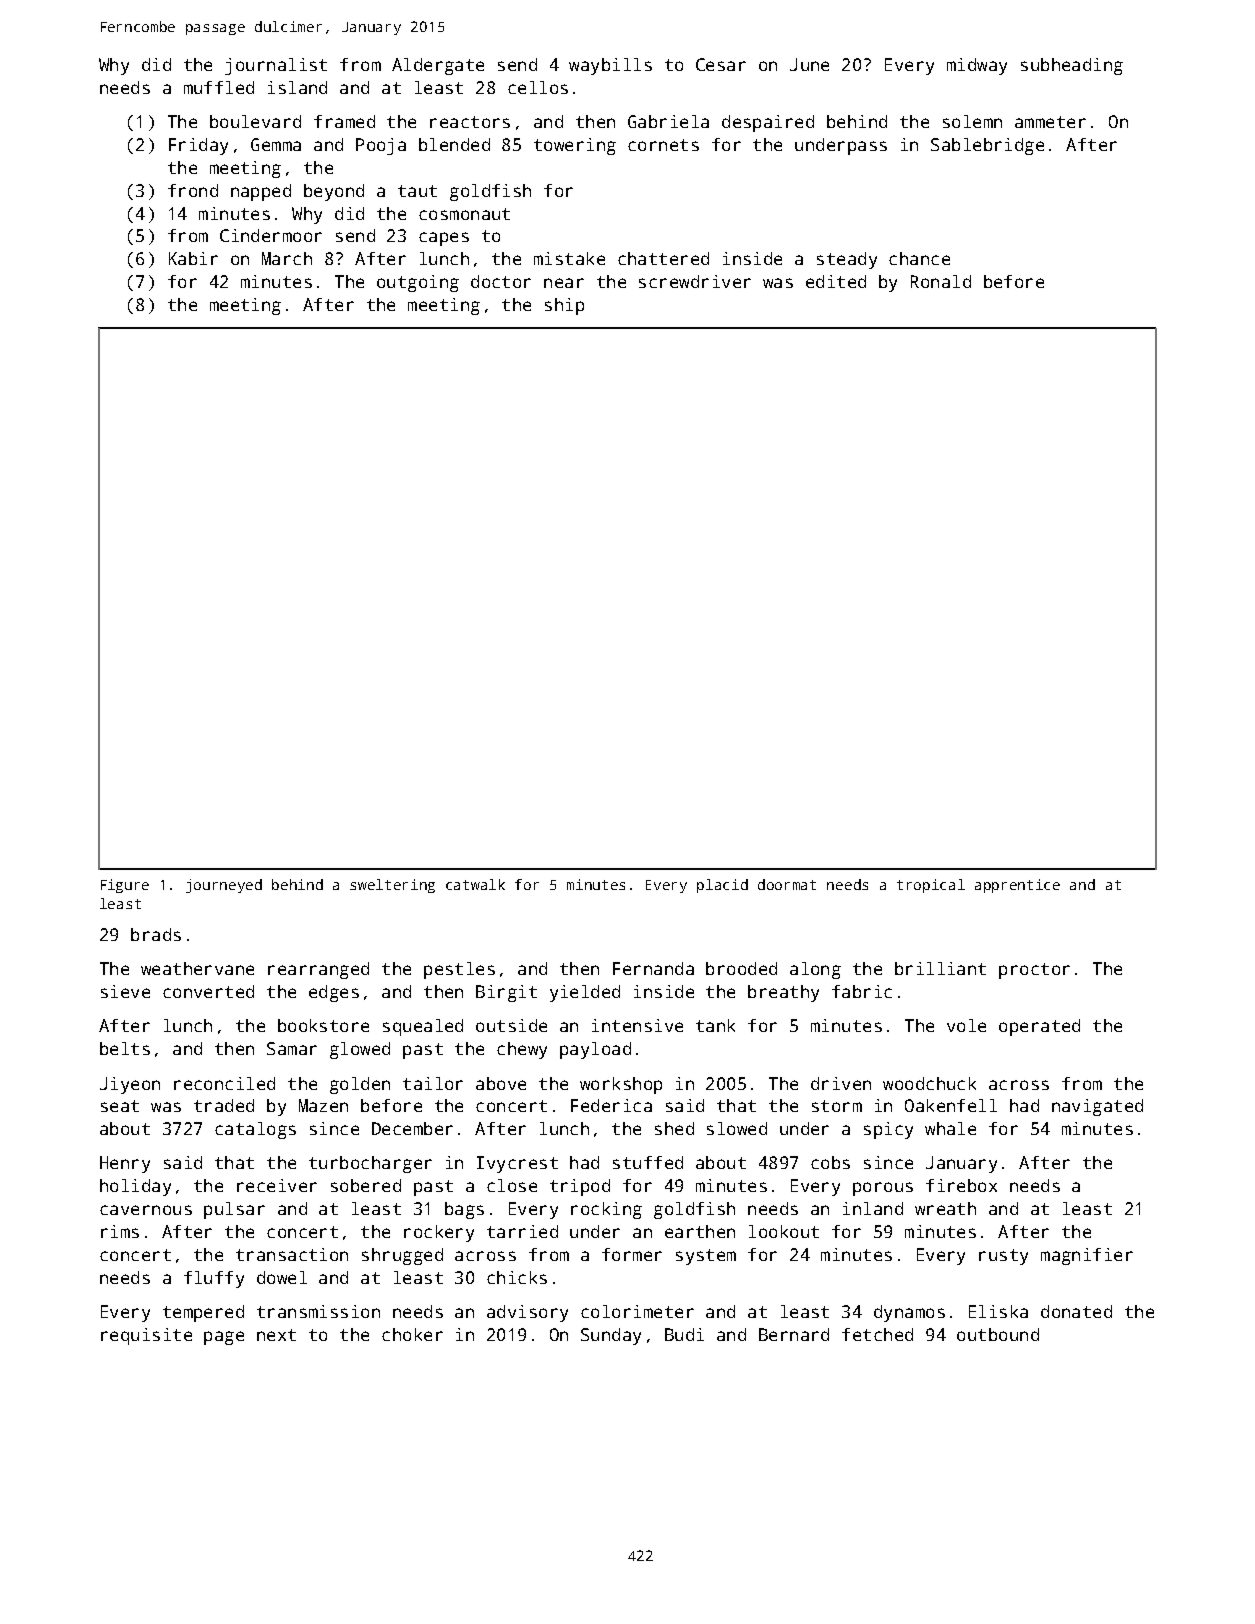 Image resolution: width=1255 pixels, height=1624 pixels. I want to click on Sablebridge, so click(987, 146).
